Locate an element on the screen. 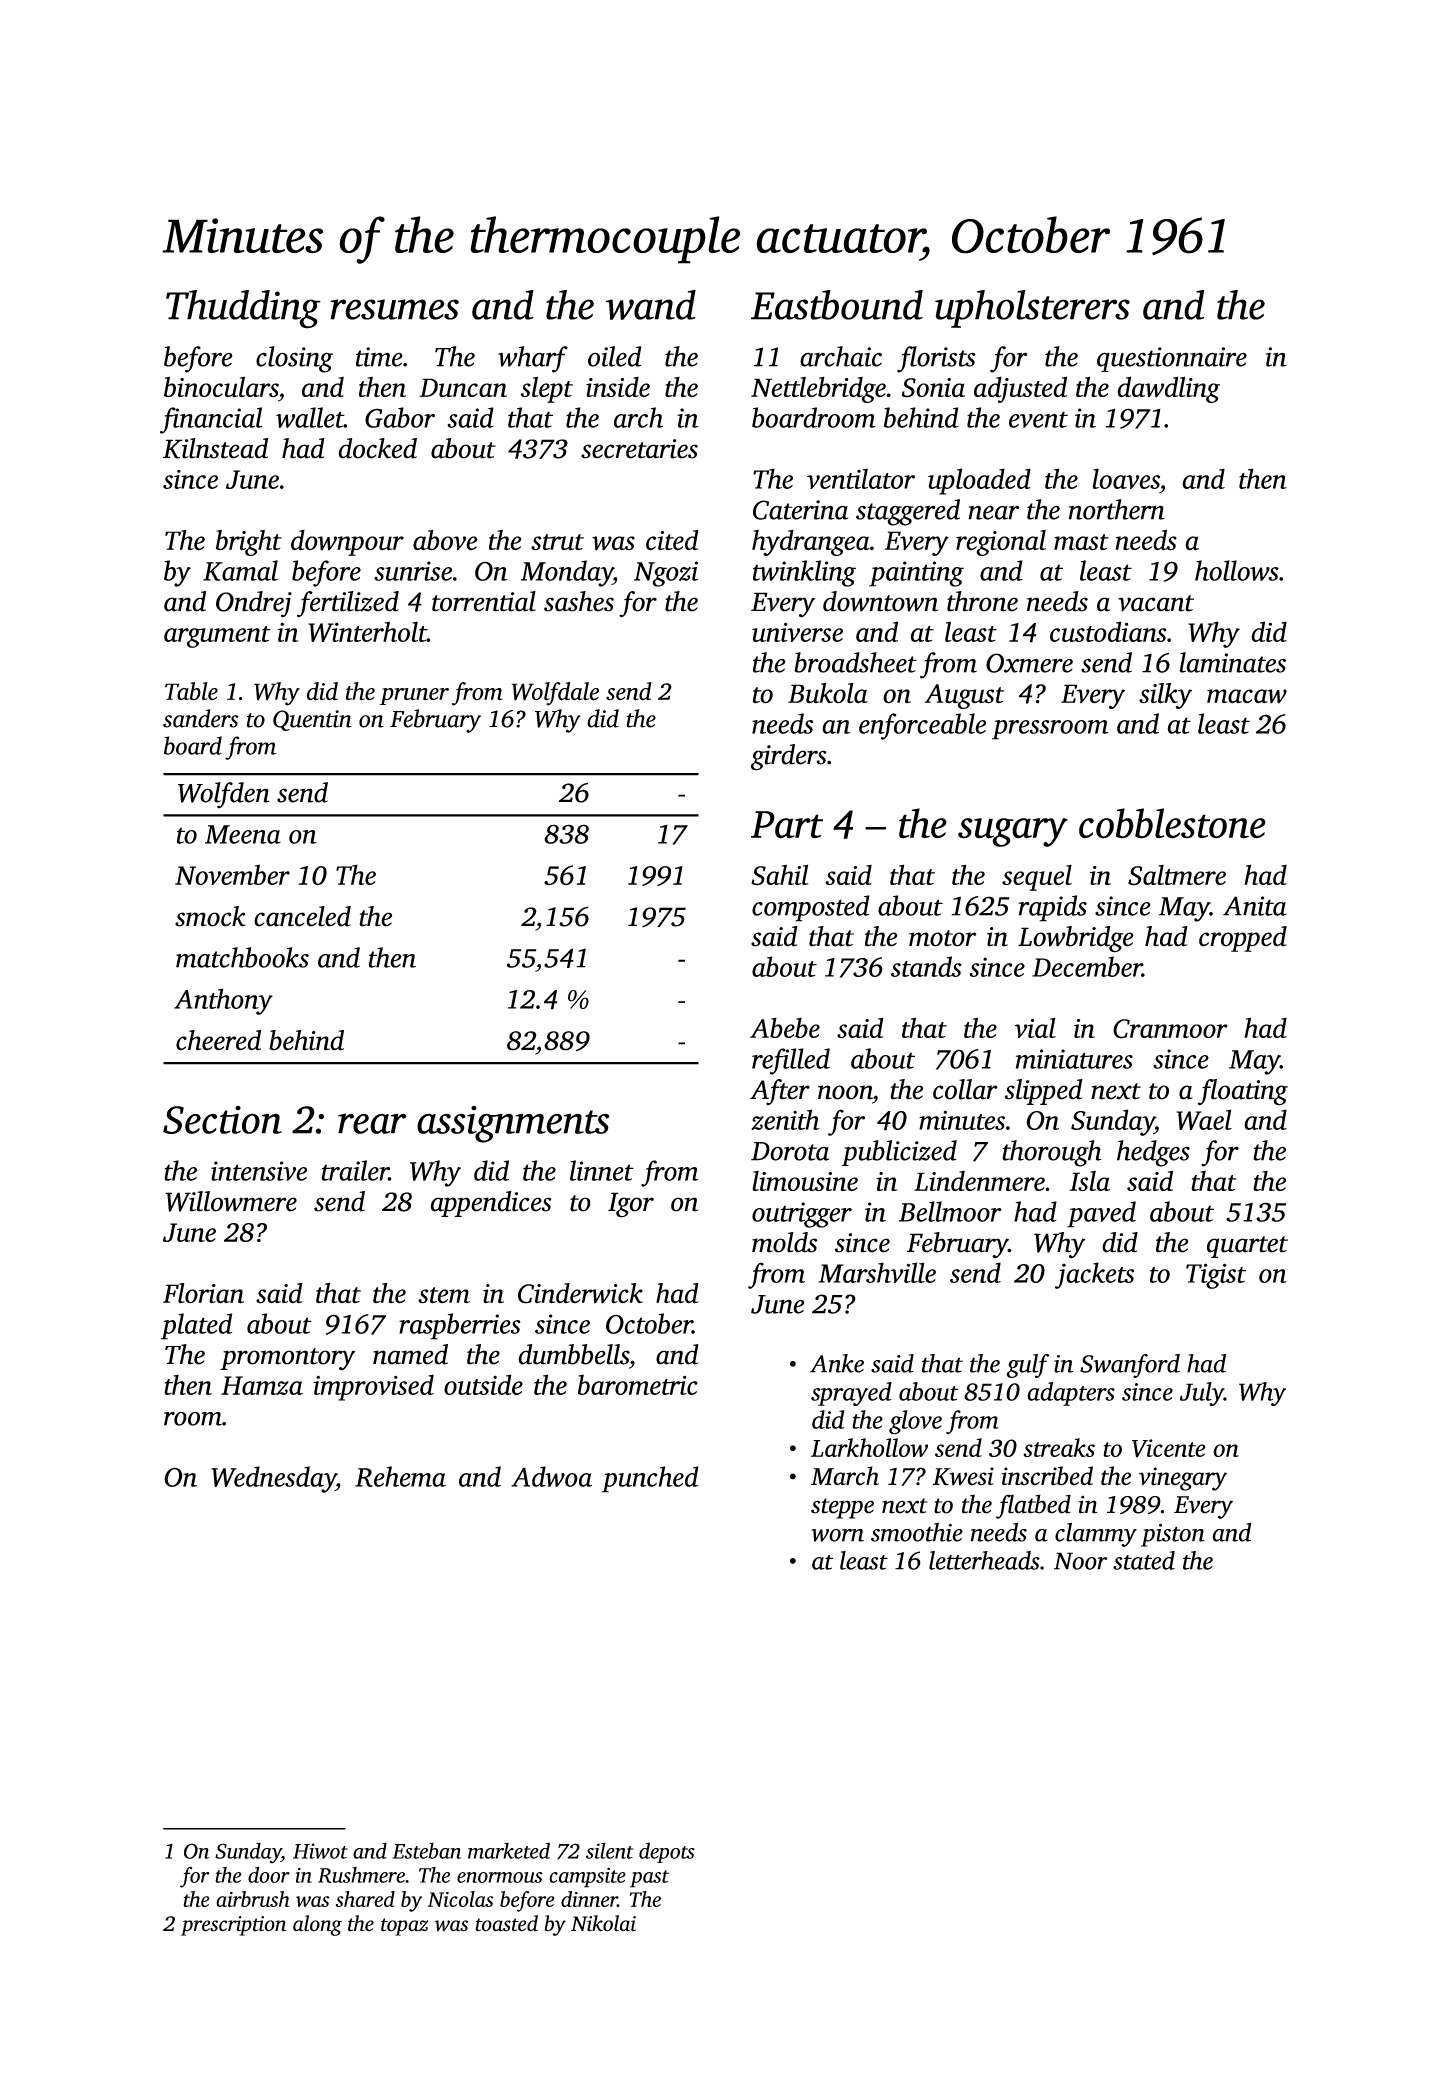 The width and height of the screenshot is (1450, 2100). adapters is located at coordinates (1071, 1394).
